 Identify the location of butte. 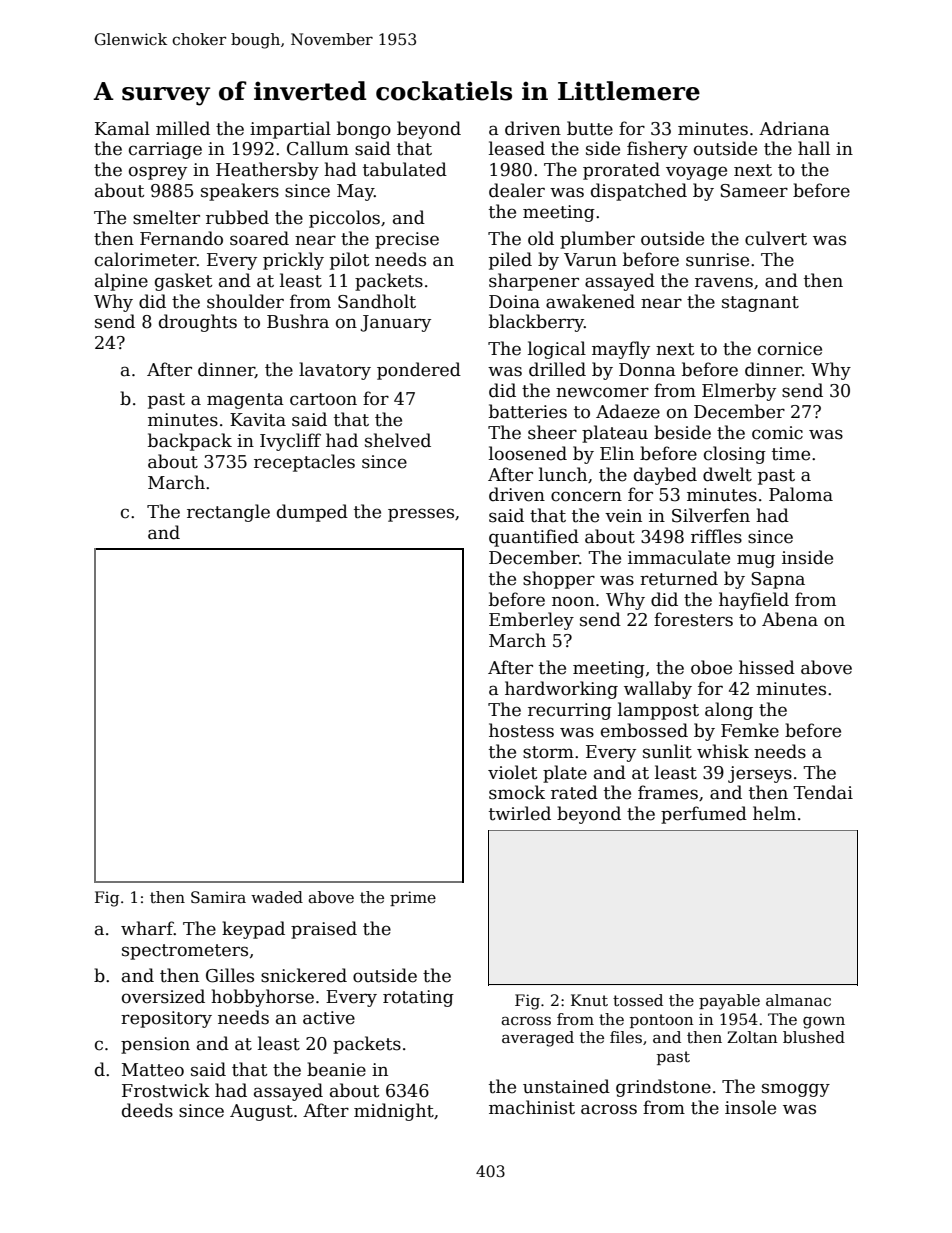
(590, 128).
